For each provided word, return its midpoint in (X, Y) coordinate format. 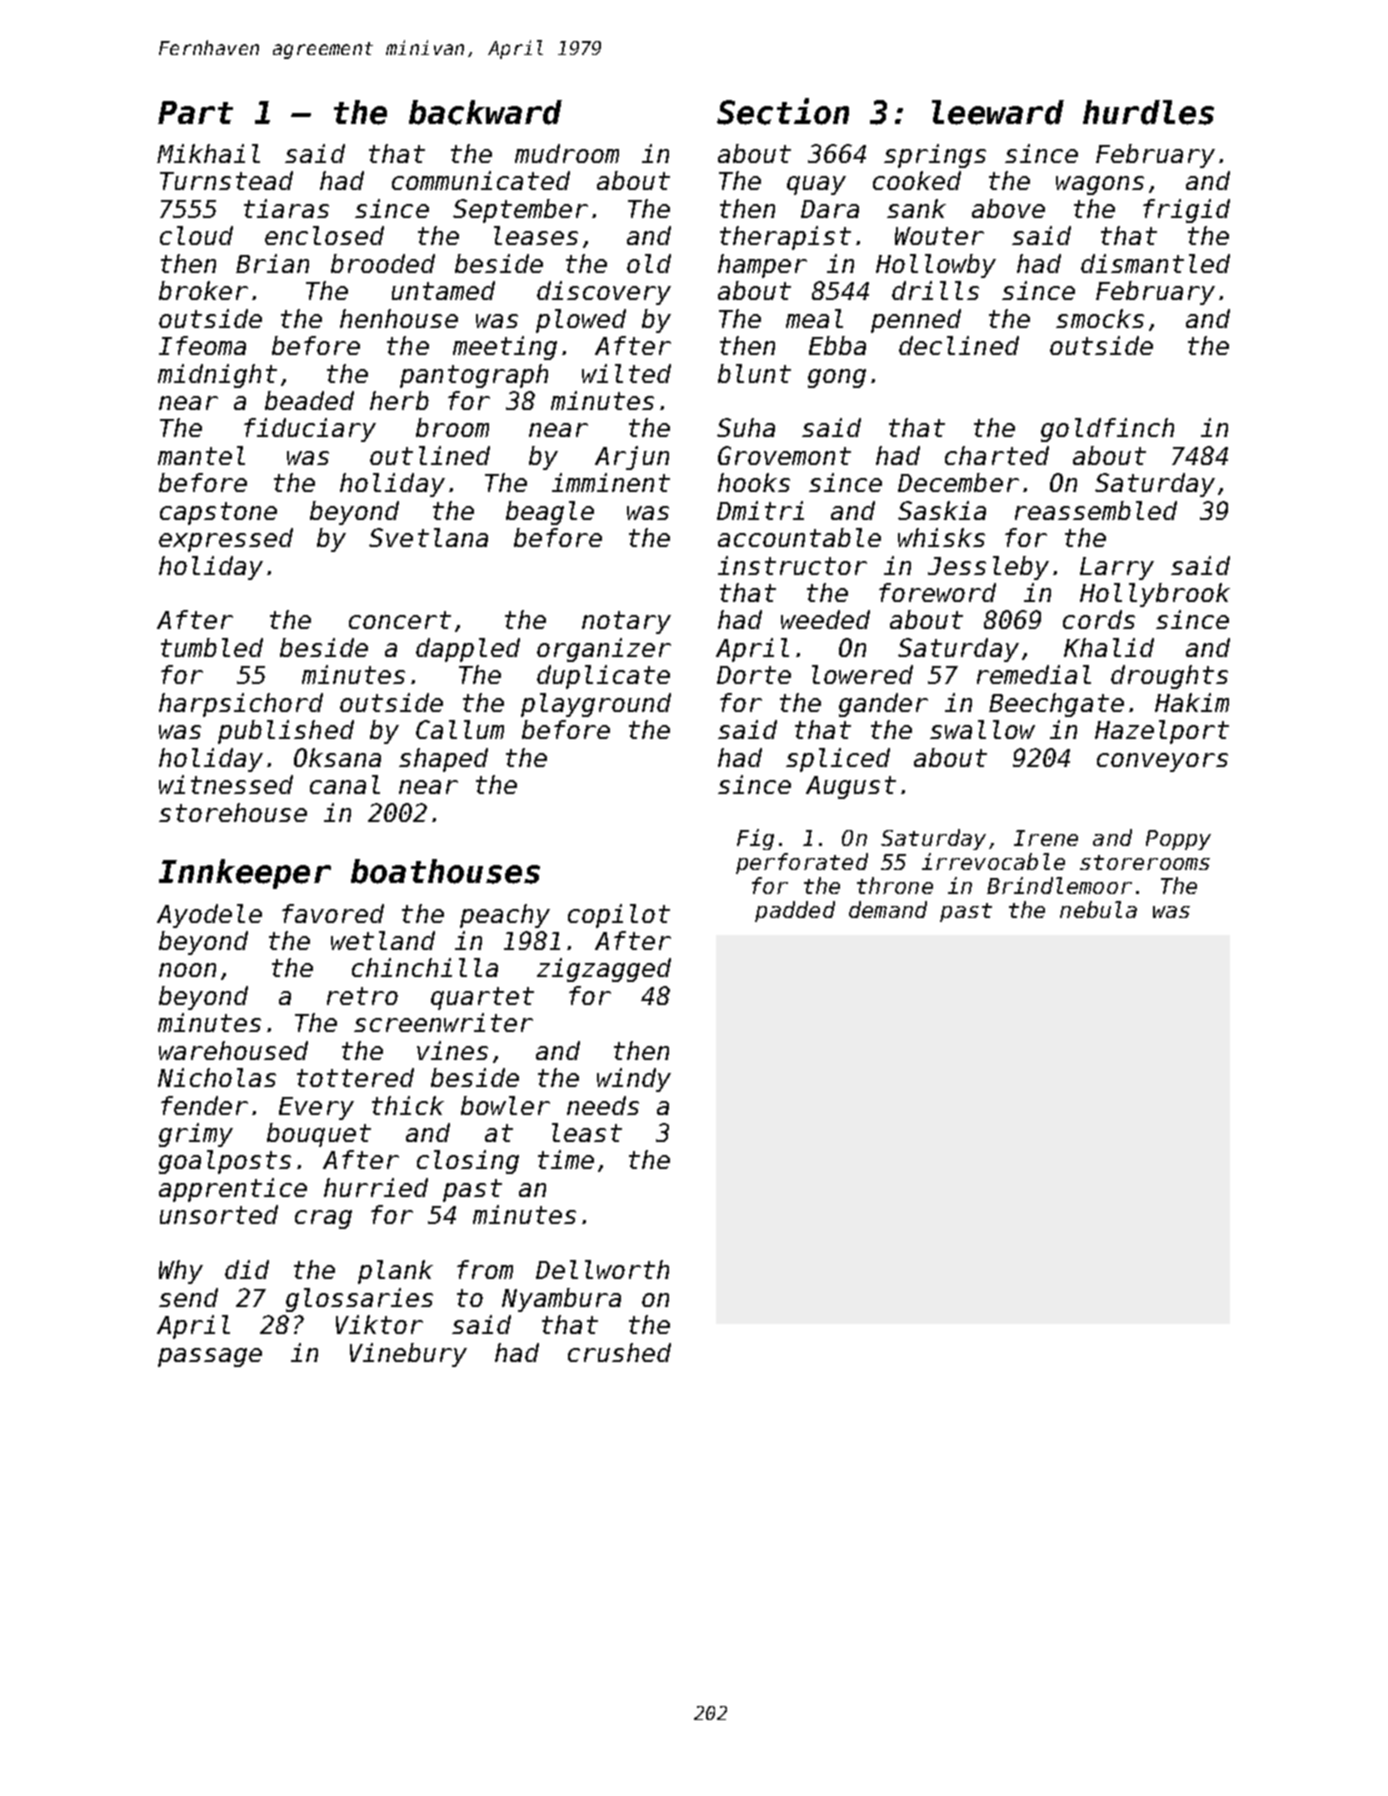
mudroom (567, 153)
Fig (755, 839)
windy (634, 1080)
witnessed (226, 784)
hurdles (1148, 112)
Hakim (1192, 702)
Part (195, 112)
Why (181, 1272)
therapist (785, 238)
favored (333, 913)
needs (603, 1105)
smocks (1100, 318)
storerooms (1145, 862)
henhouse (399, 318)
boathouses (445, 871)
